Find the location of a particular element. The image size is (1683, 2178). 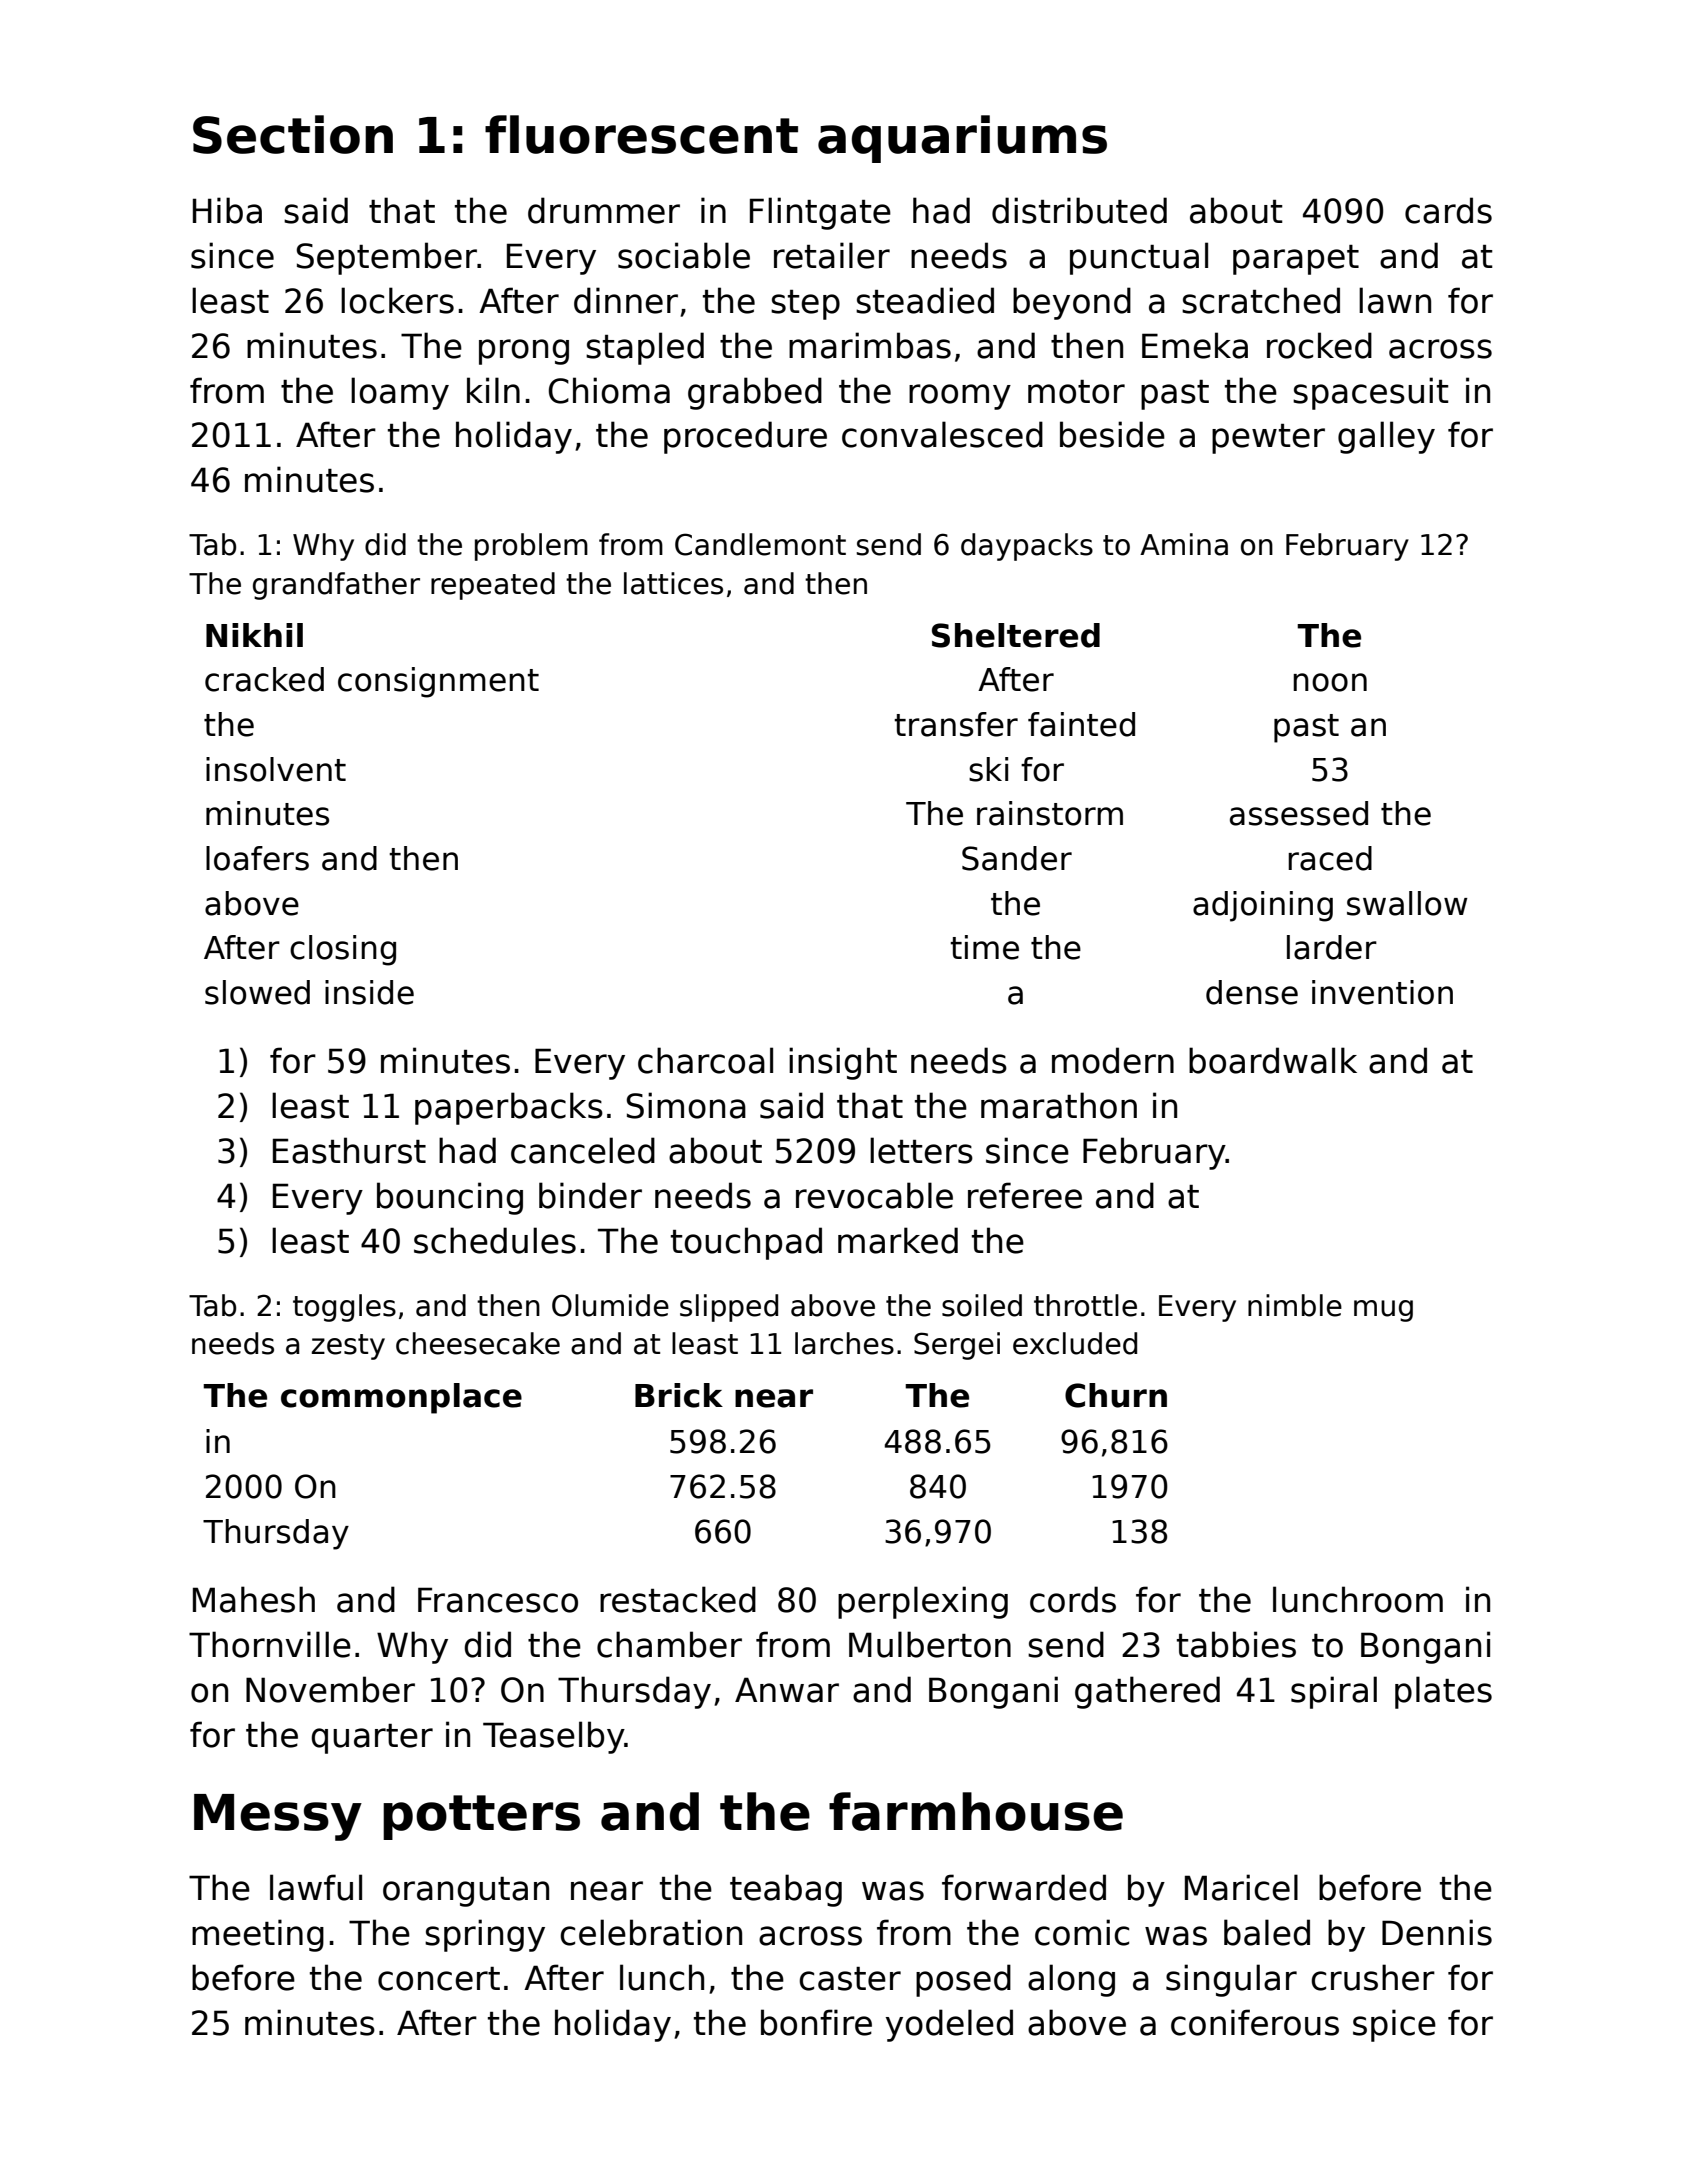

bonfire is located at coordinates (816, 2022).
